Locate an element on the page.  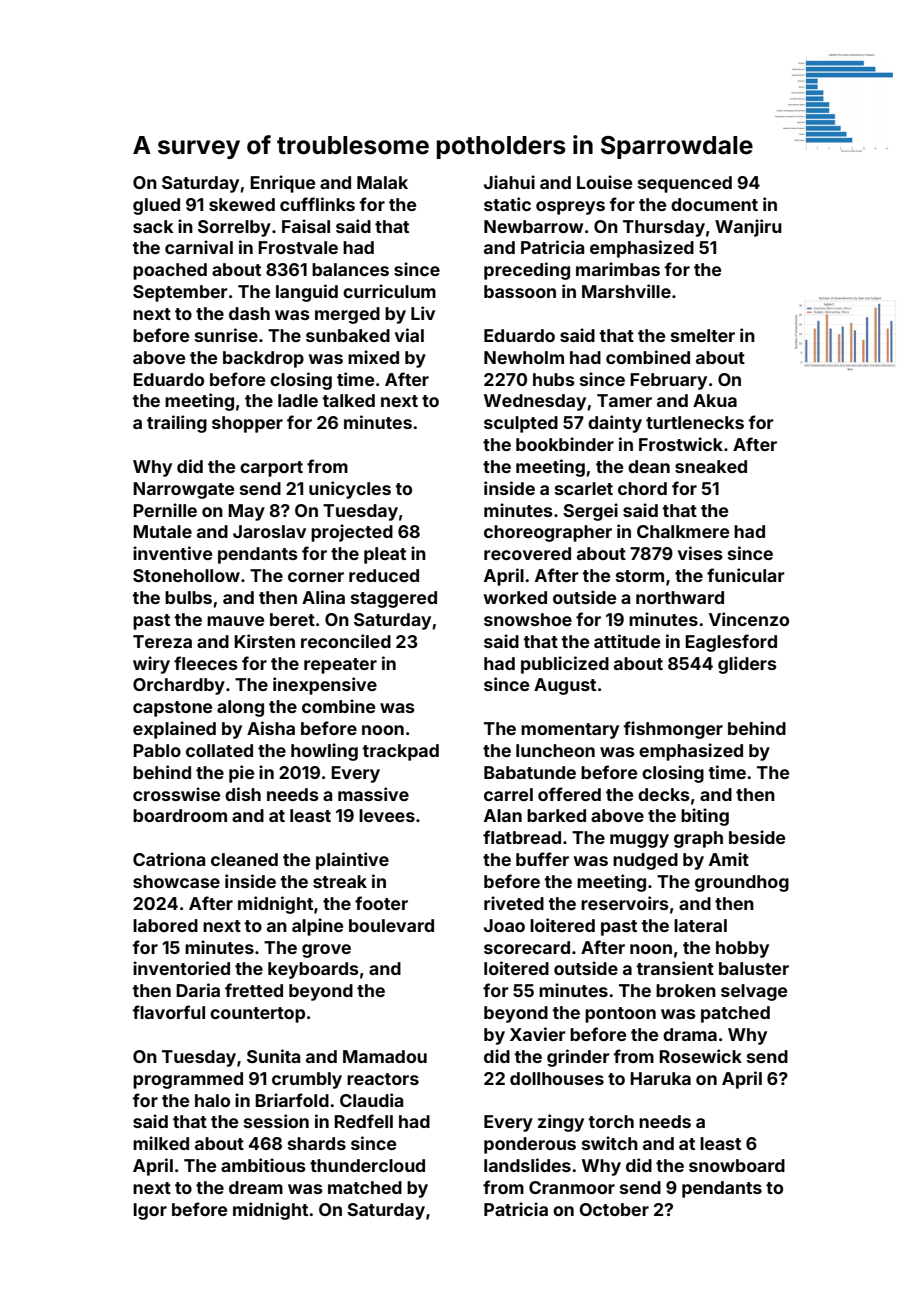
Amit is located at coordinates (729, 859).
